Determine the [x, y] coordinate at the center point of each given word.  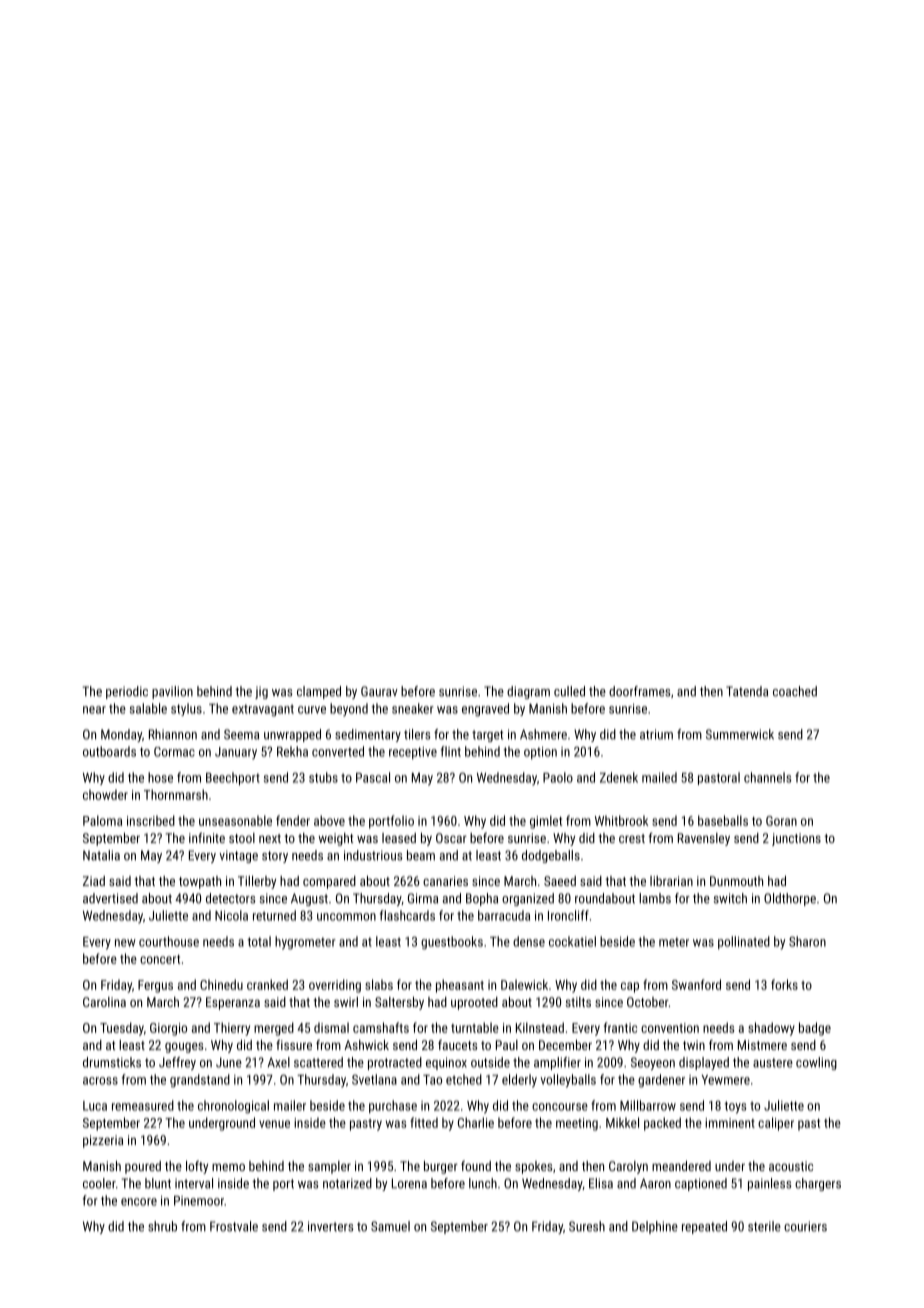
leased [399, 838]
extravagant [263, 710]
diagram [528, 692]
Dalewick [524, 984]
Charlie [476, 1122]
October [648, 1002]
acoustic [791, 1166]
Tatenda [747, 691]
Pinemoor [199, 1201]
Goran [781, 821]
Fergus [155, 986]
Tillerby [257, 882]
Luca [95, 1106]
